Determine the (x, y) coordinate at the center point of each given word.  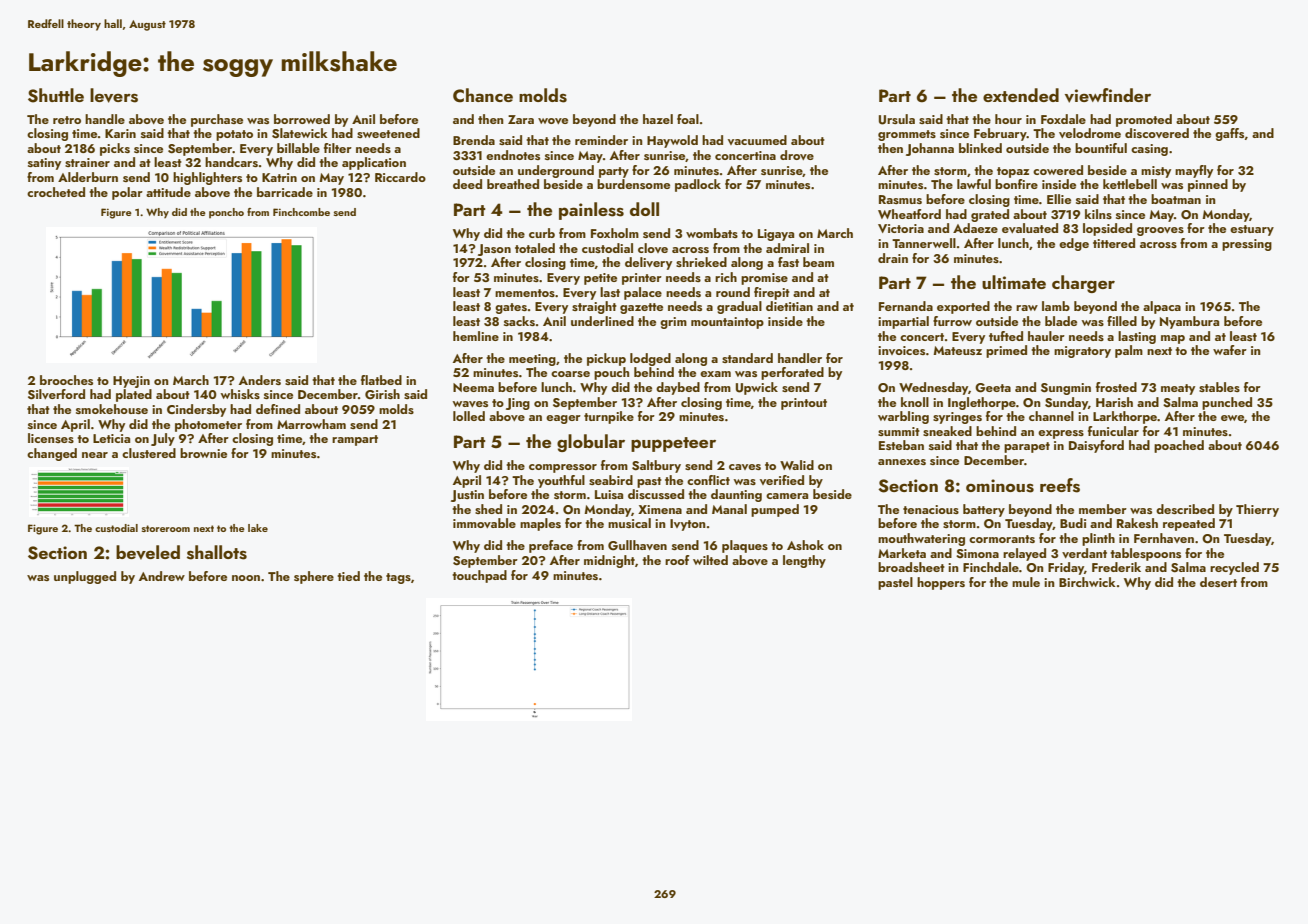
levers (114, 95)
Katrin (279, 177)
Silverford (56, 394)
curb (542, 233)
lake (258, 528)
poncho (226, 213)
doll (644, 209)
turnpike (609, 417)
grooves (1160, 231)
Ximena (660, 509)
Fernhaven (1164, 538)
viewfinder (1108, 95)
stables (1219, 387)
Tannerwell (924, 243)
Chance (483, 95)
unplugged (85, 577)
